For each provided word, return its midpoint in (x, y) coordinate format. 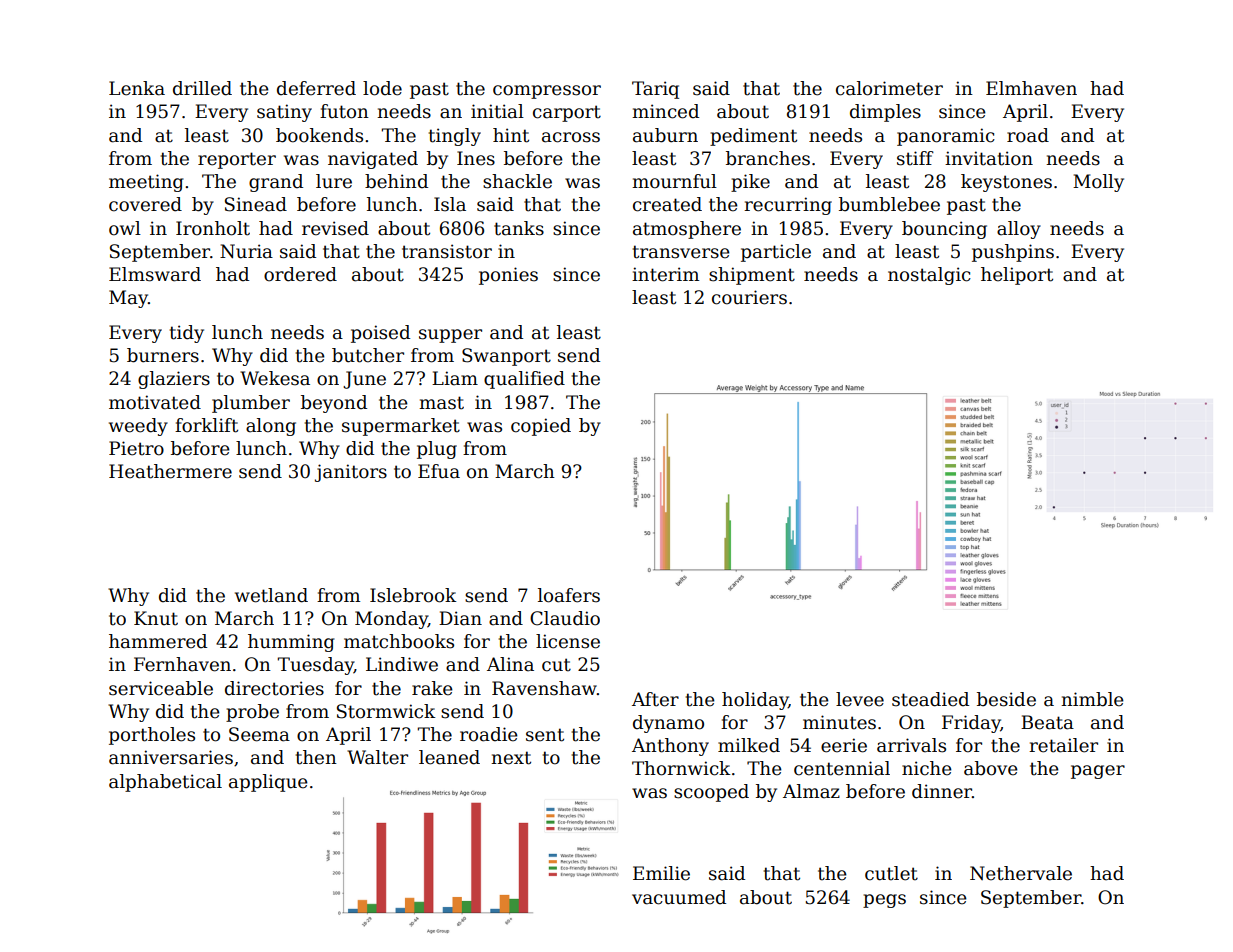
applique (268, 783)
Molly (1098, 183)
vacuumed (679, 897)
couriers (749, 297)
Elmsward (155, 274)
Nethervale (1021, 873)
